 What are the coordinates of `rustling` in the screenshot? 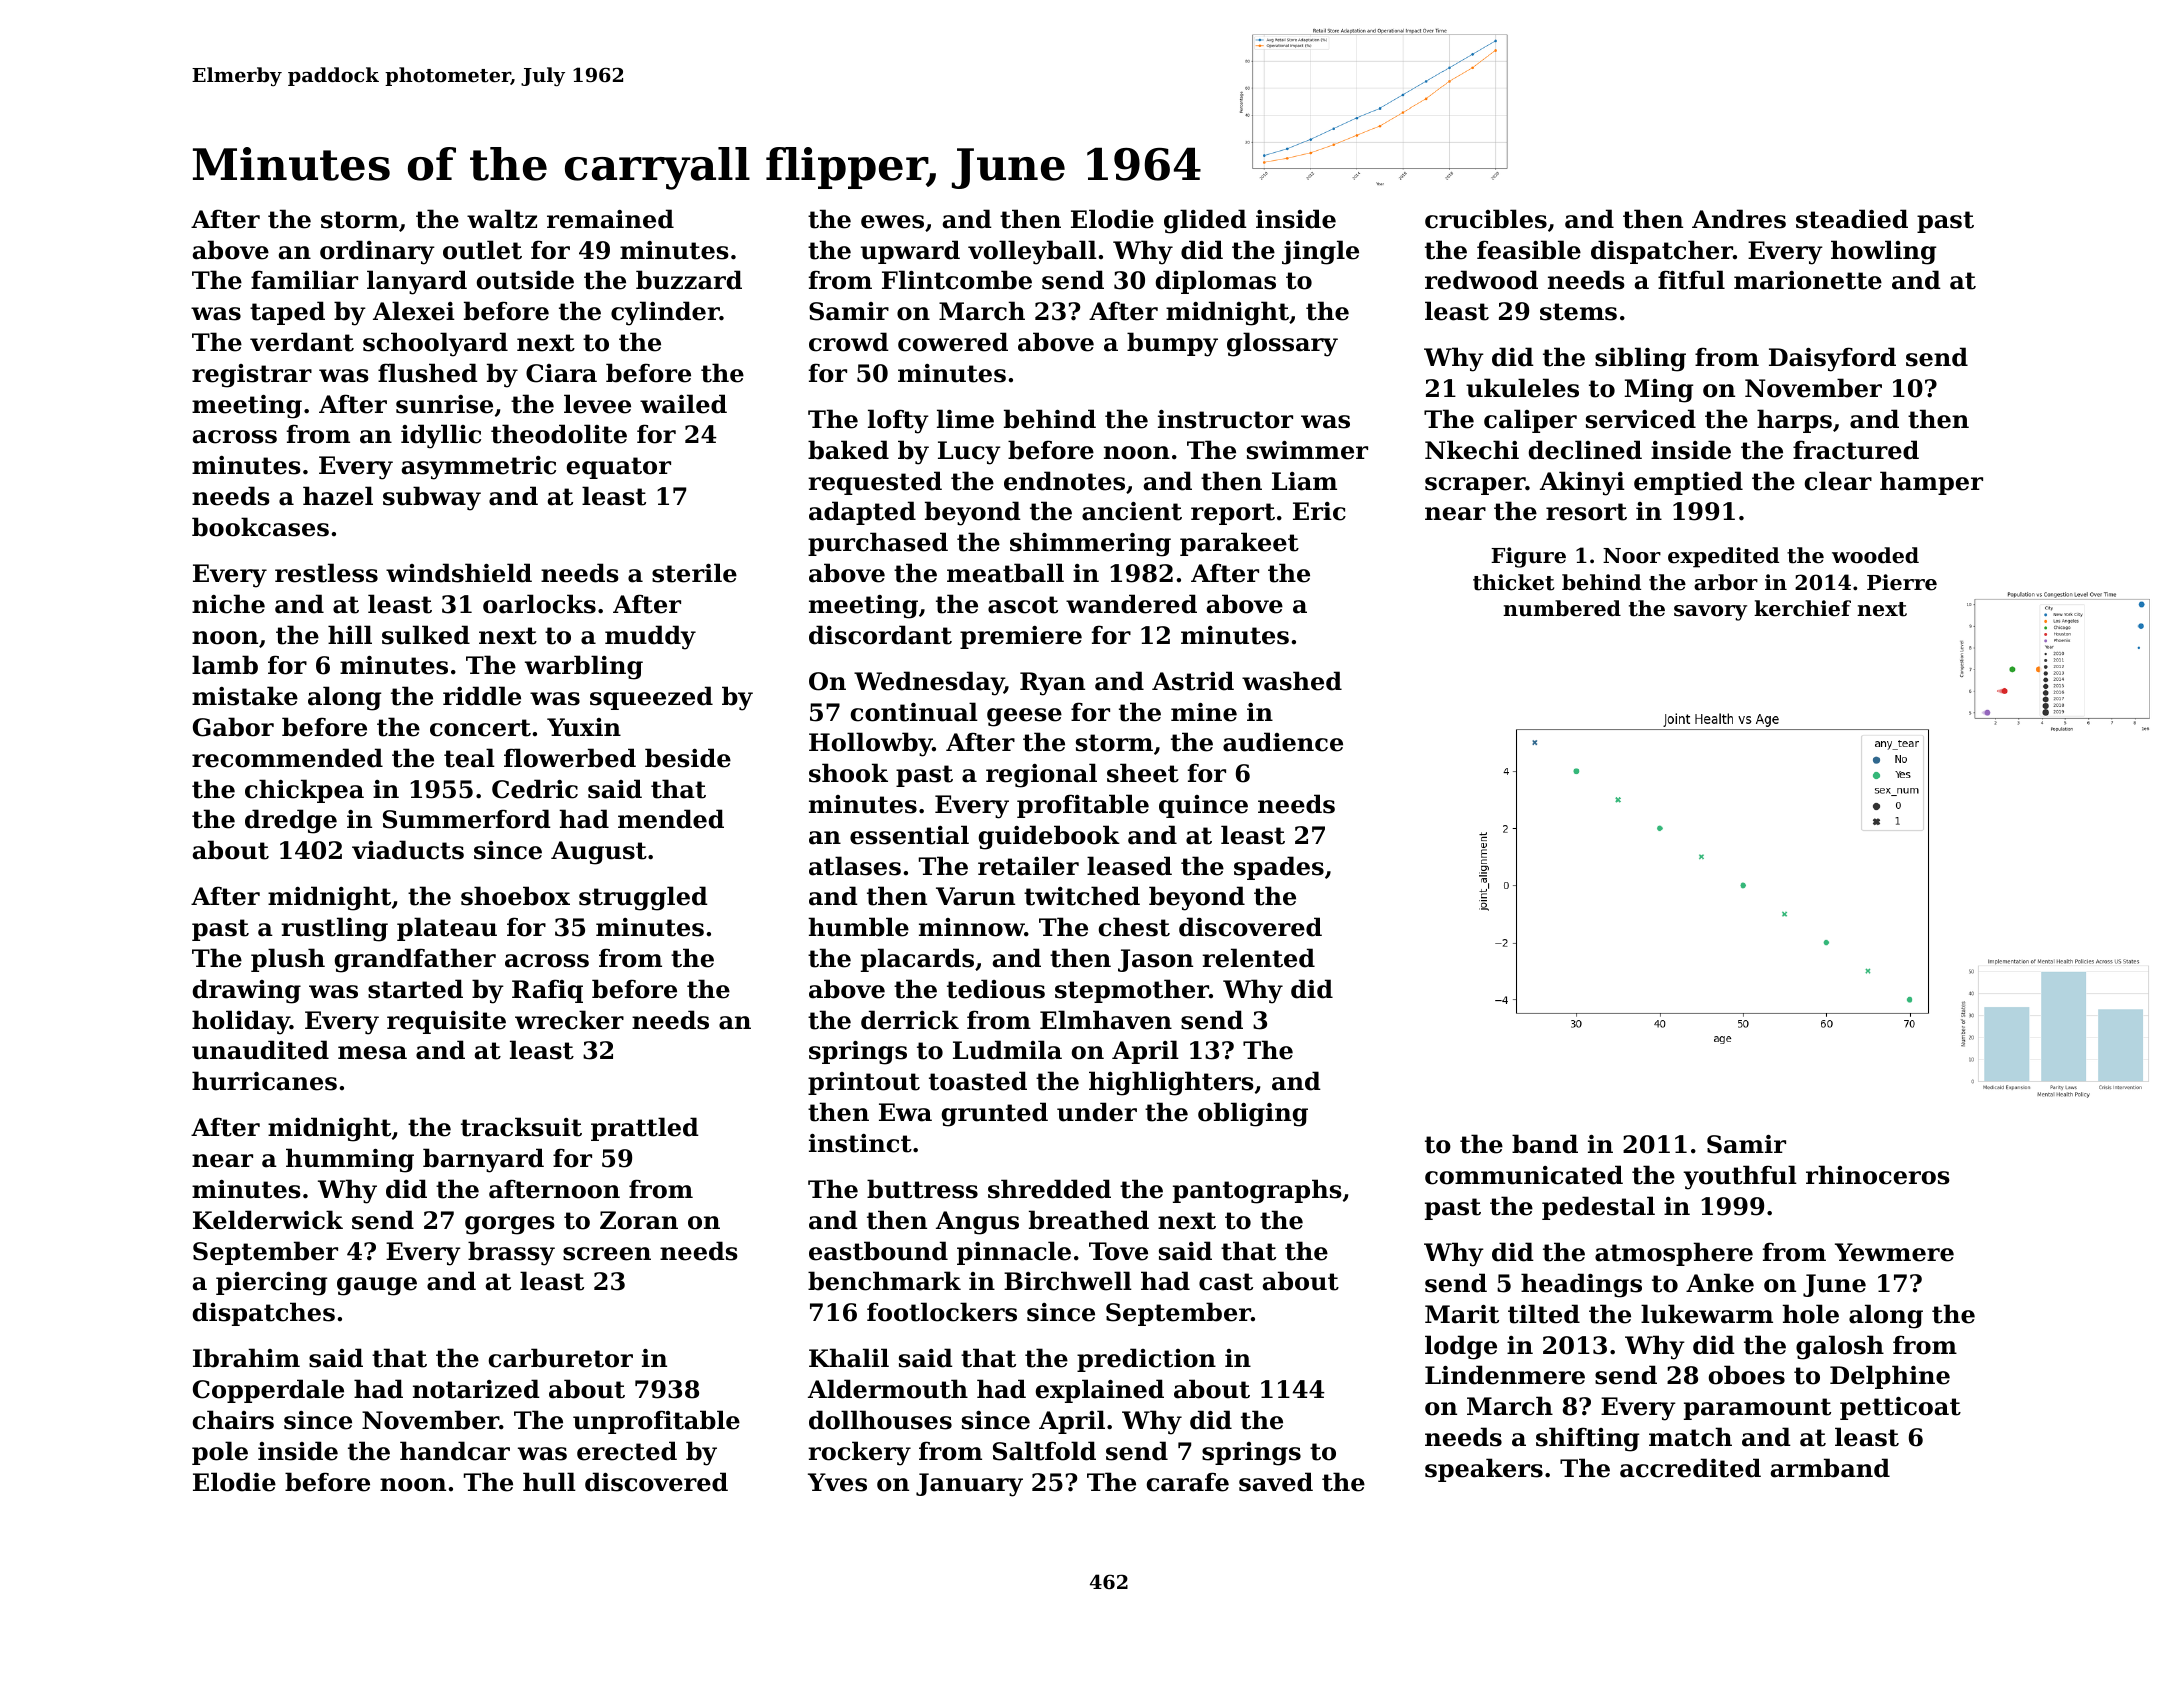 It's located at (334, 929).
